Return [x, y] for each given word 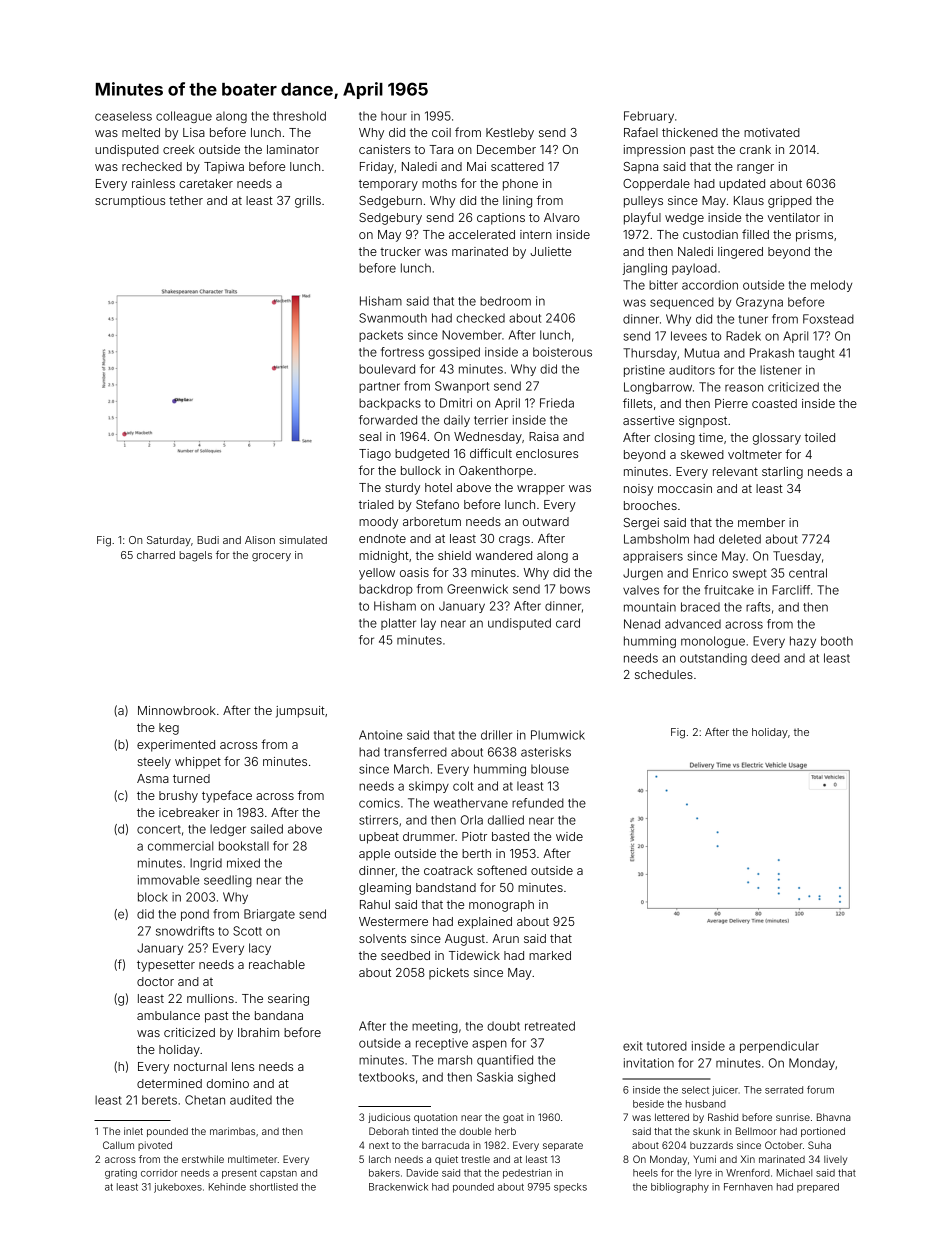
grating [121, 1174]
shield [454, 555]
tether [186, 200]
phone [520, 185]
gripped [790, 202]
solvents [382, 938]
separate [563, 1146]
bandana [279, 1015]
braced [700, 607]
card [568, 623]
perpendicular [779, 1047]
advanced [693, 624]
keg [169, 729]
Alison [260, 540]
